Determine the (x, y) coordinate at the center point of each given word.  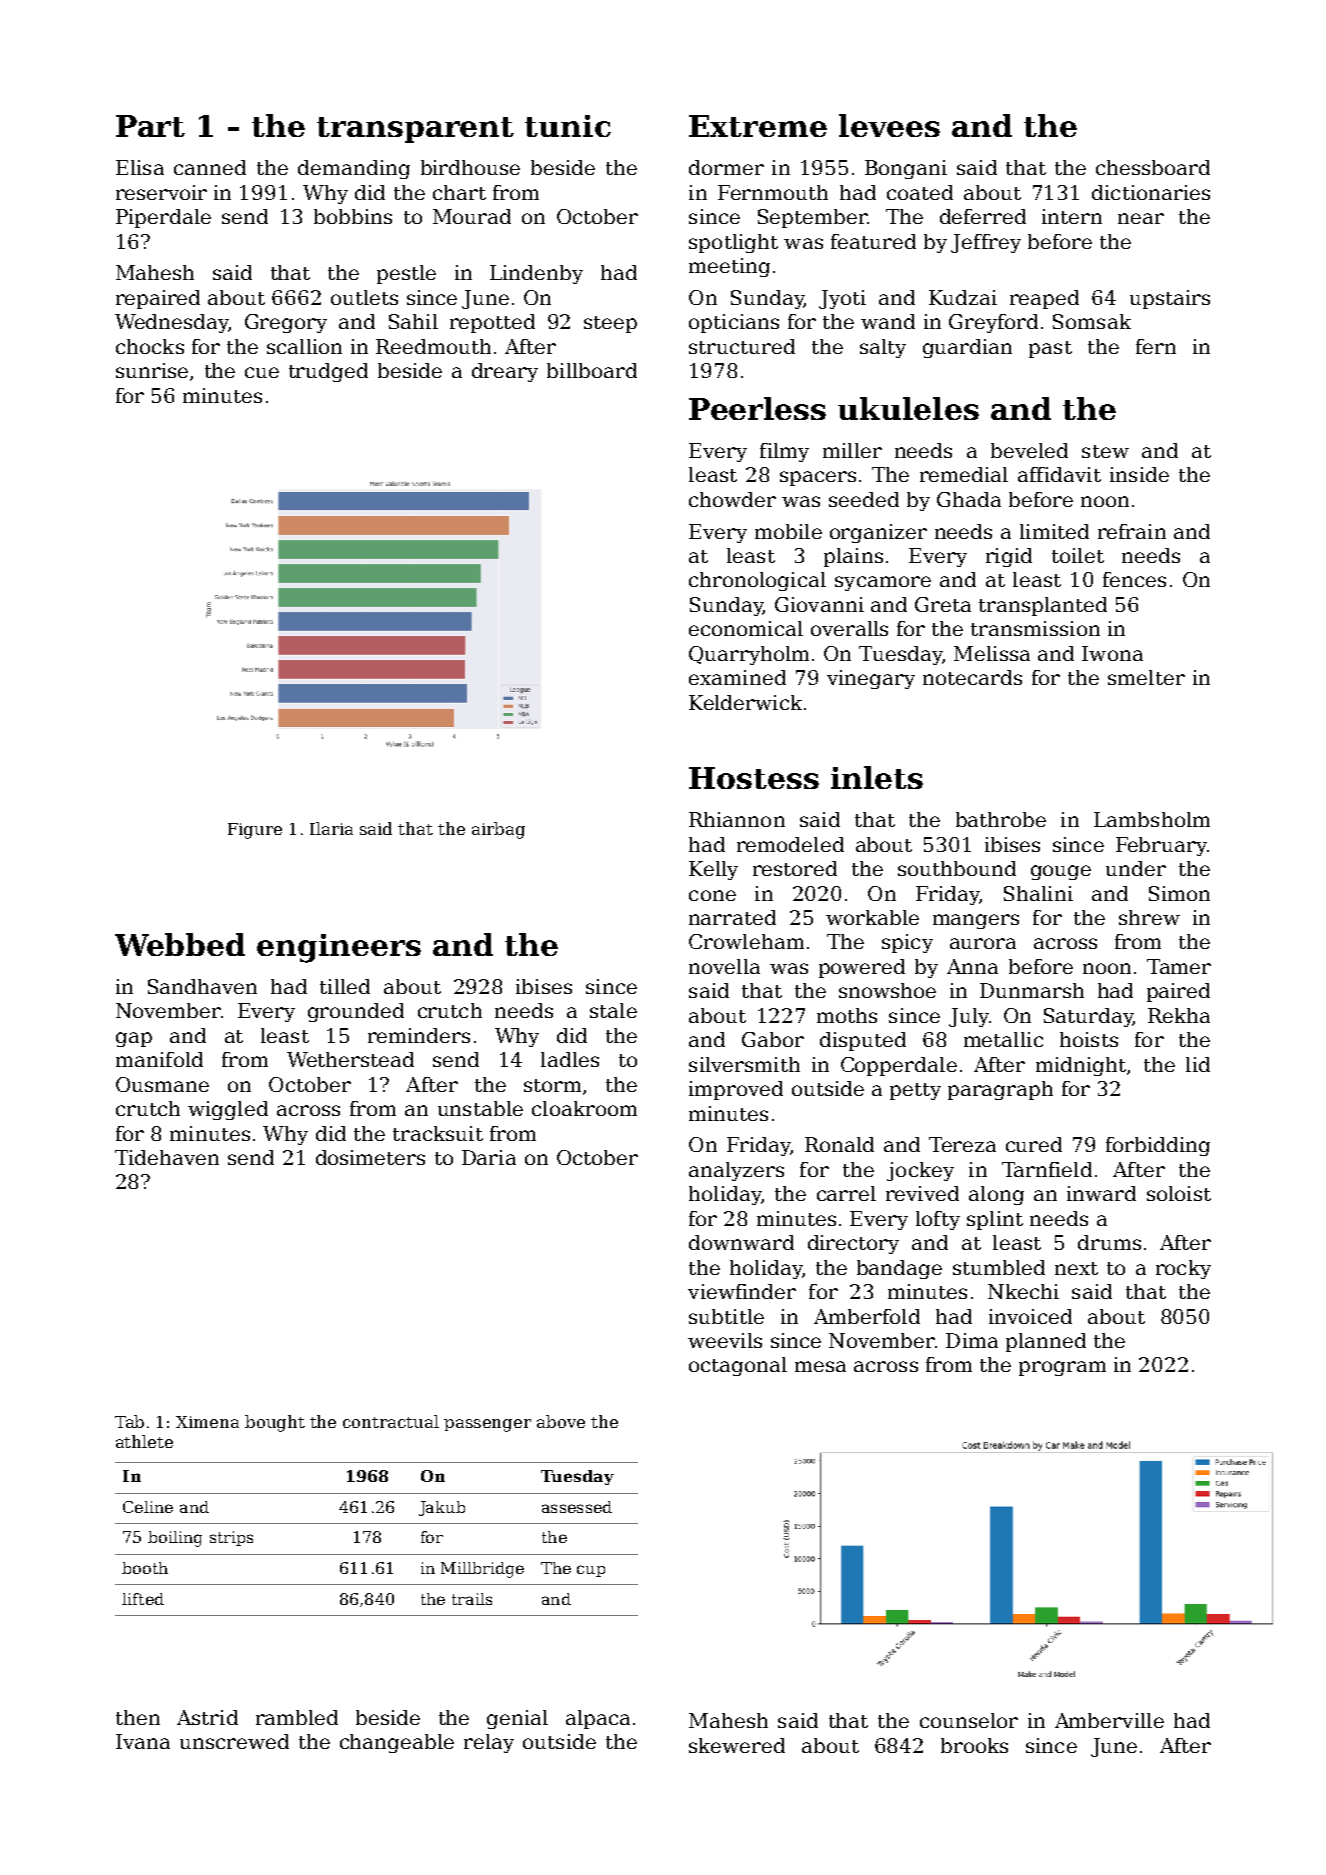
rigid (1009, 557)
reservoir (161, 192)
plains (853, 557)
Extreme (758, 126)
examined (737, 677)
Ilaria (331, 828)
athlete (144, 1441)
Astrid (207, 1717)
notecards (972, 677)
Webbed (180, 944)
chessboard (1153, 167)
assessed (577, 1507)
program (1062, 1368)
